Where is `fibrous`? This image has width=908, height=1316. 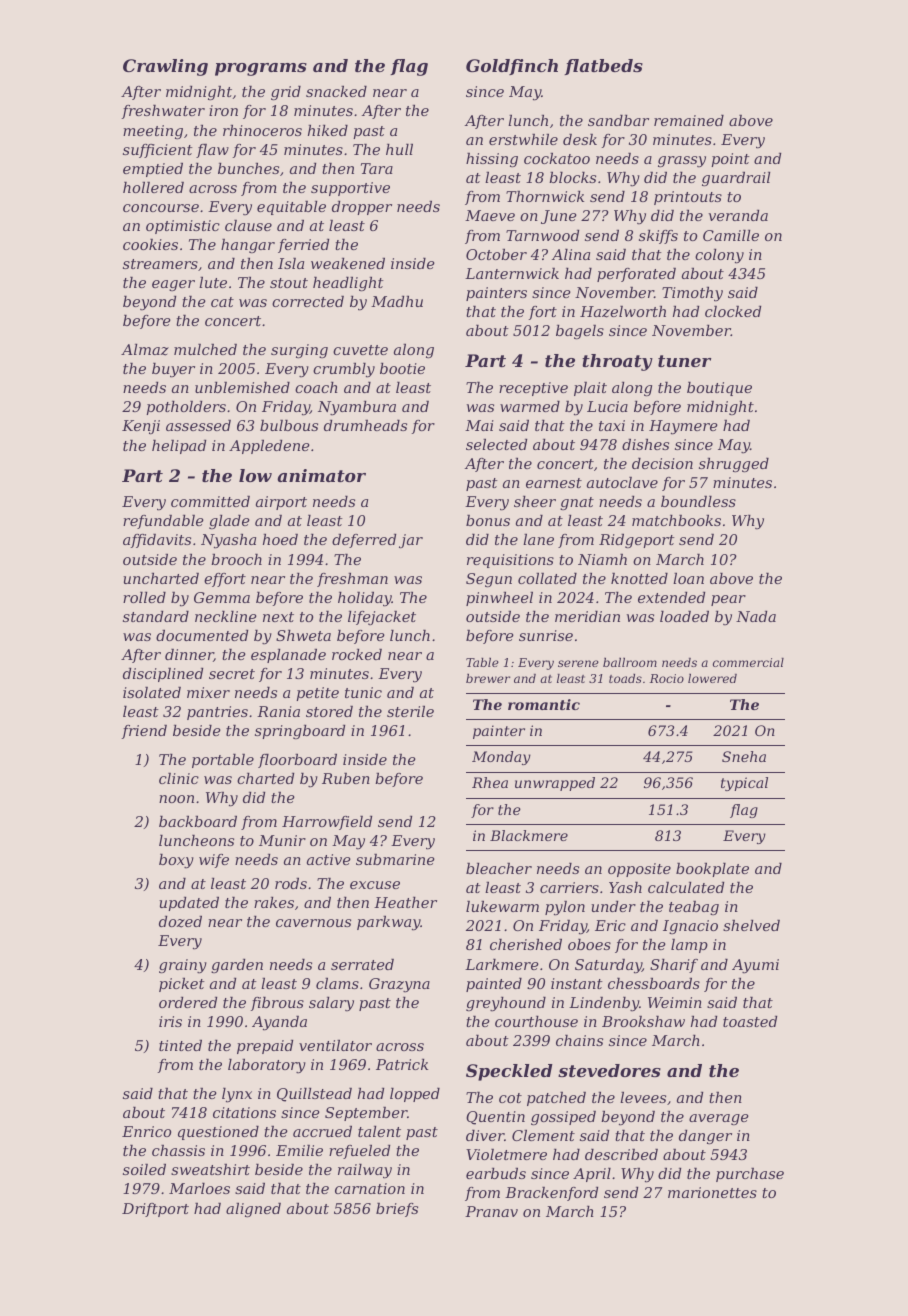 fibrous is located at coordinates (277, 1004).
